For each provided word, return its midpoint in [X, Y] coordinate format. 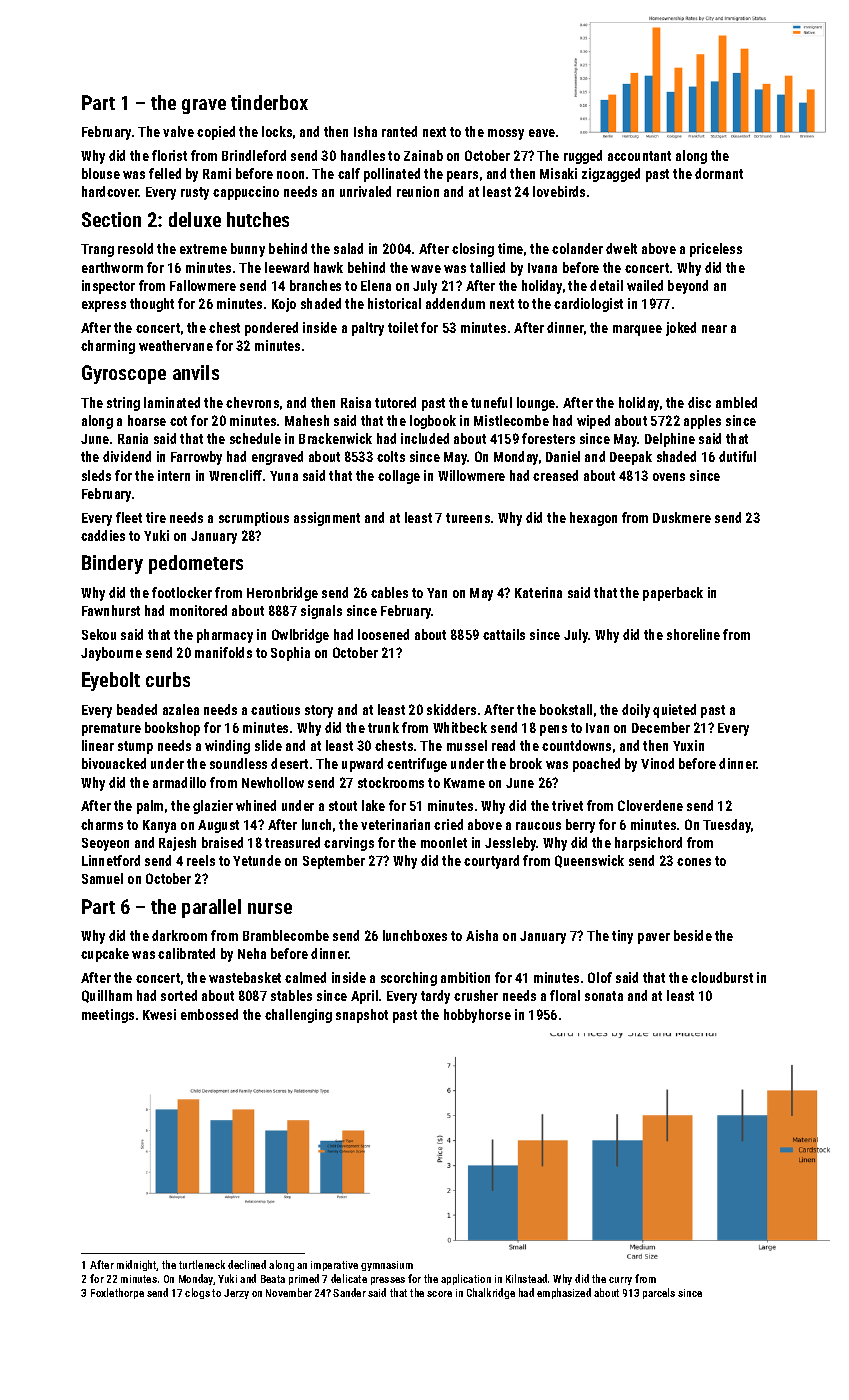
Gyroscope [124, 374]
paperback [673, 594]
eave [542, 133]
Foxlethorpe [117, 1293]
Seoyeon [105, 844]
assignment [327, 519]
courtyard [491, 862]
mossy [506, 134]
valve [178, 131]
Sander [349, 1292]
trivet [567, 805]
